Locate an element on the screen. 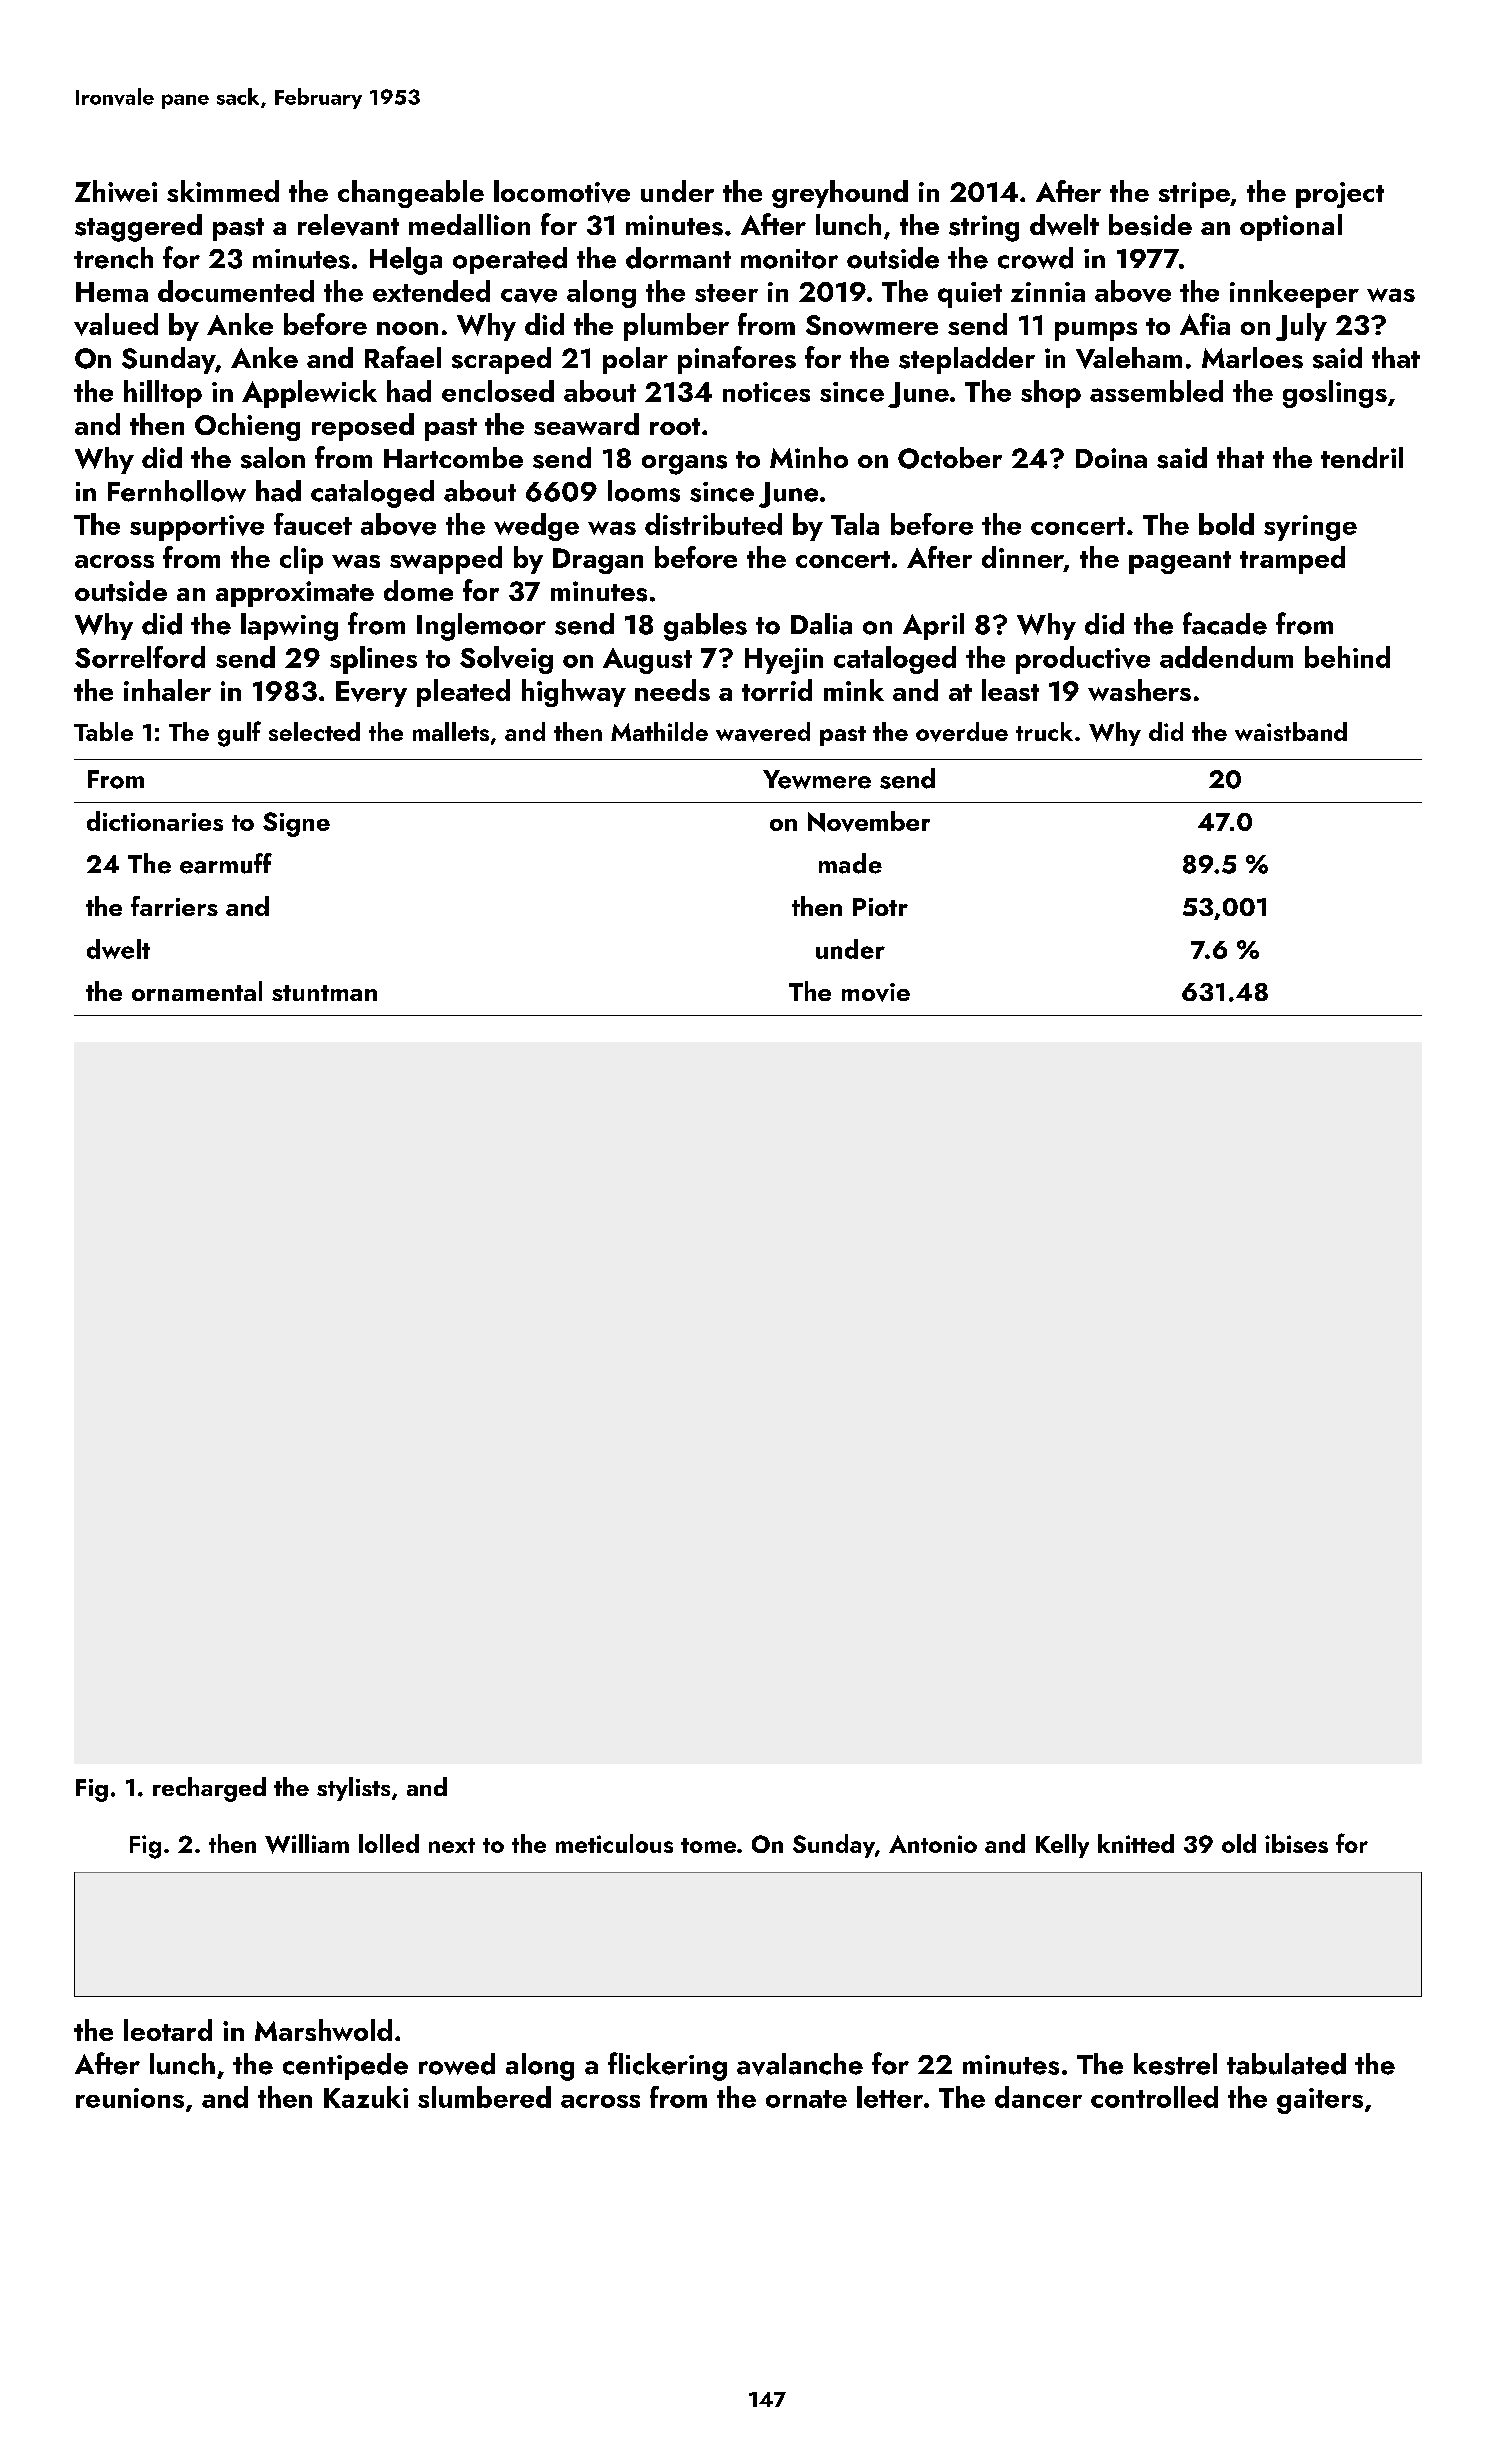  washers is located at coordinates (1139, 690).
